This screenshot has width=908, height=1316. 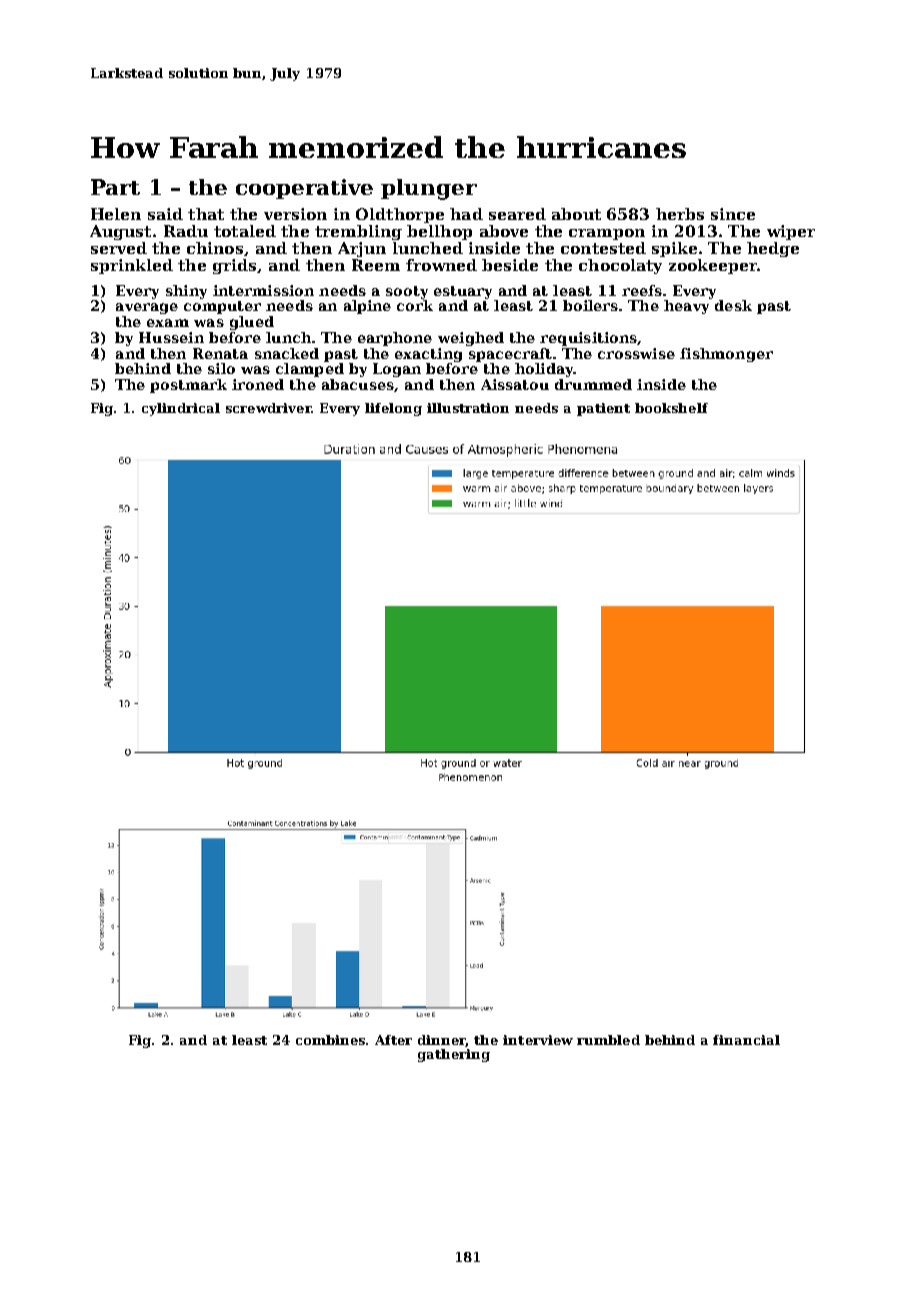 What do you see at coordinates (442, 1041) in the screenshot?
I see `dinner` at bounding box center [442, 1041].
